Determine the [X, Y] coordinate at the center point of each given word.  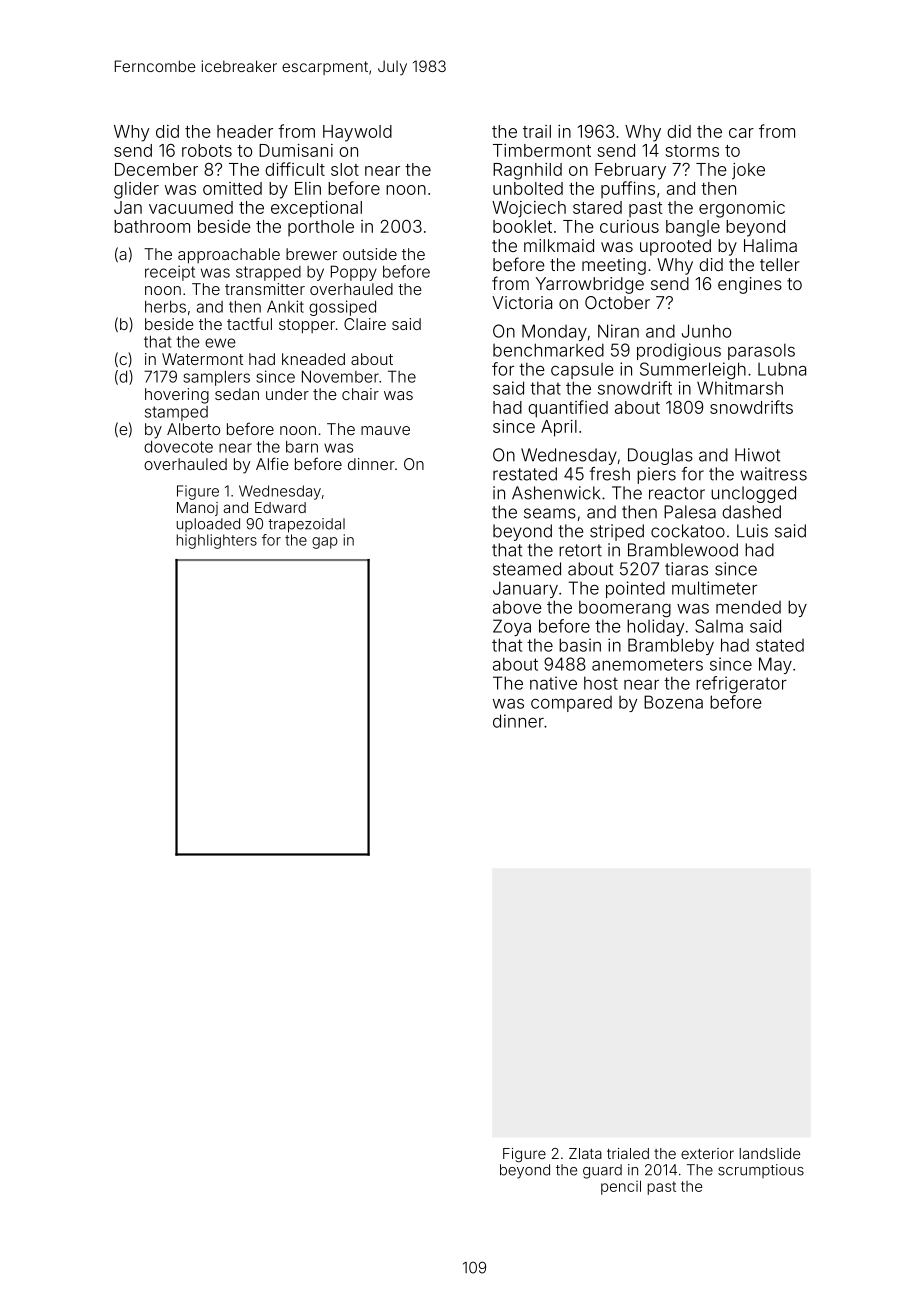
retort [580, 550]
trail [537, 131]
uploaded [208, 525]
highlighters [217, 541]
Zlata [585, 1153]
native [553, 683]
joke [748, 171]
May [775, 665]
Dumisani [296, 150]
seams [550, 513]
